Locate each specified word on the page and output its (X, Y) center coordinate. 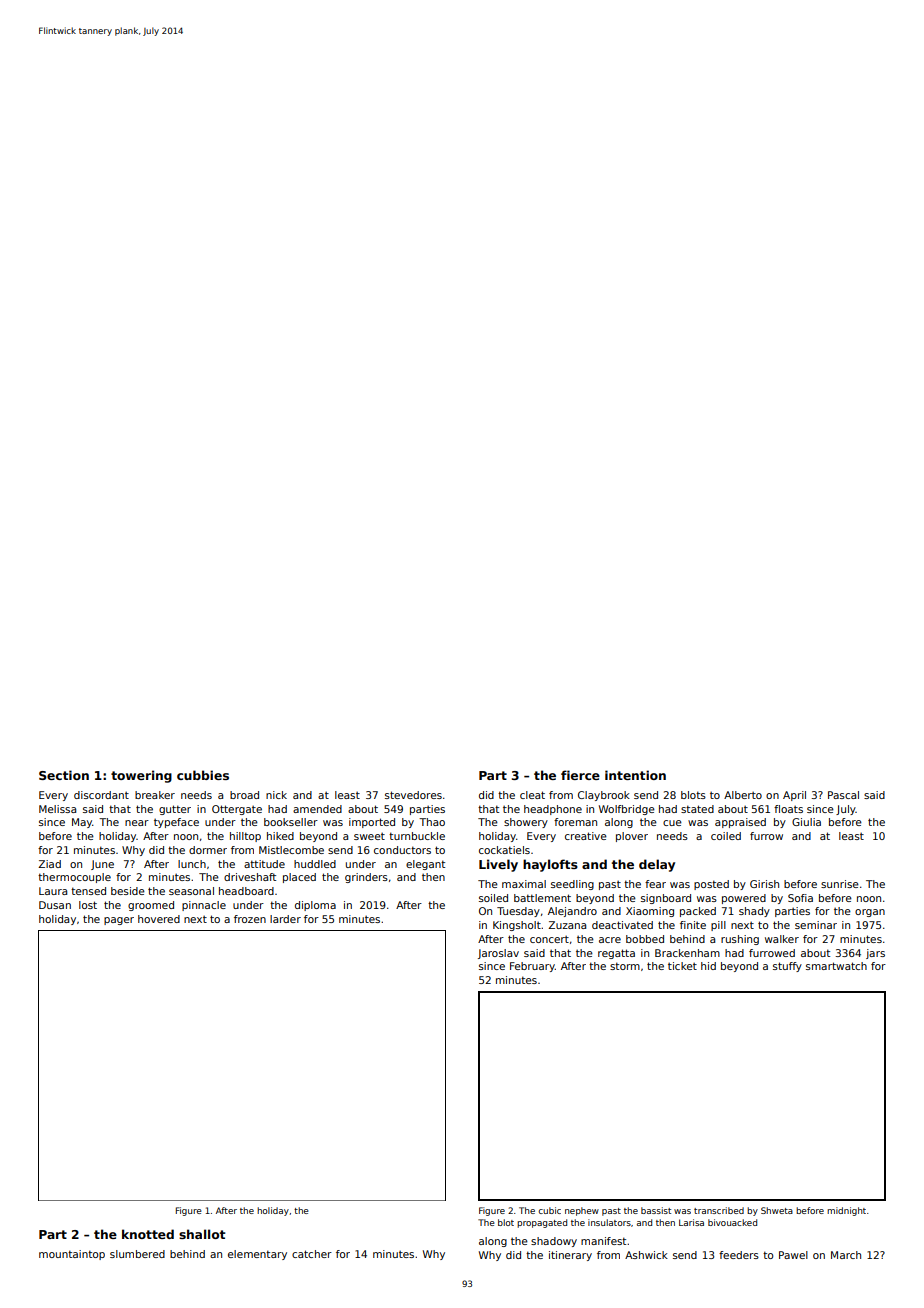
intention (635, 775)
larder (285, 919)
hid (708, 966)
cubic (549, 1210)
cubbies (203, 775)
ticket (682, 966)
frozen (250, 919)
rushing (740, 940)
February (532, 967)
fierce (580, 775)
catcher (312, 1254)
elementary (257, 1255)
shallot (202, 1234)
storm (625, 966)
